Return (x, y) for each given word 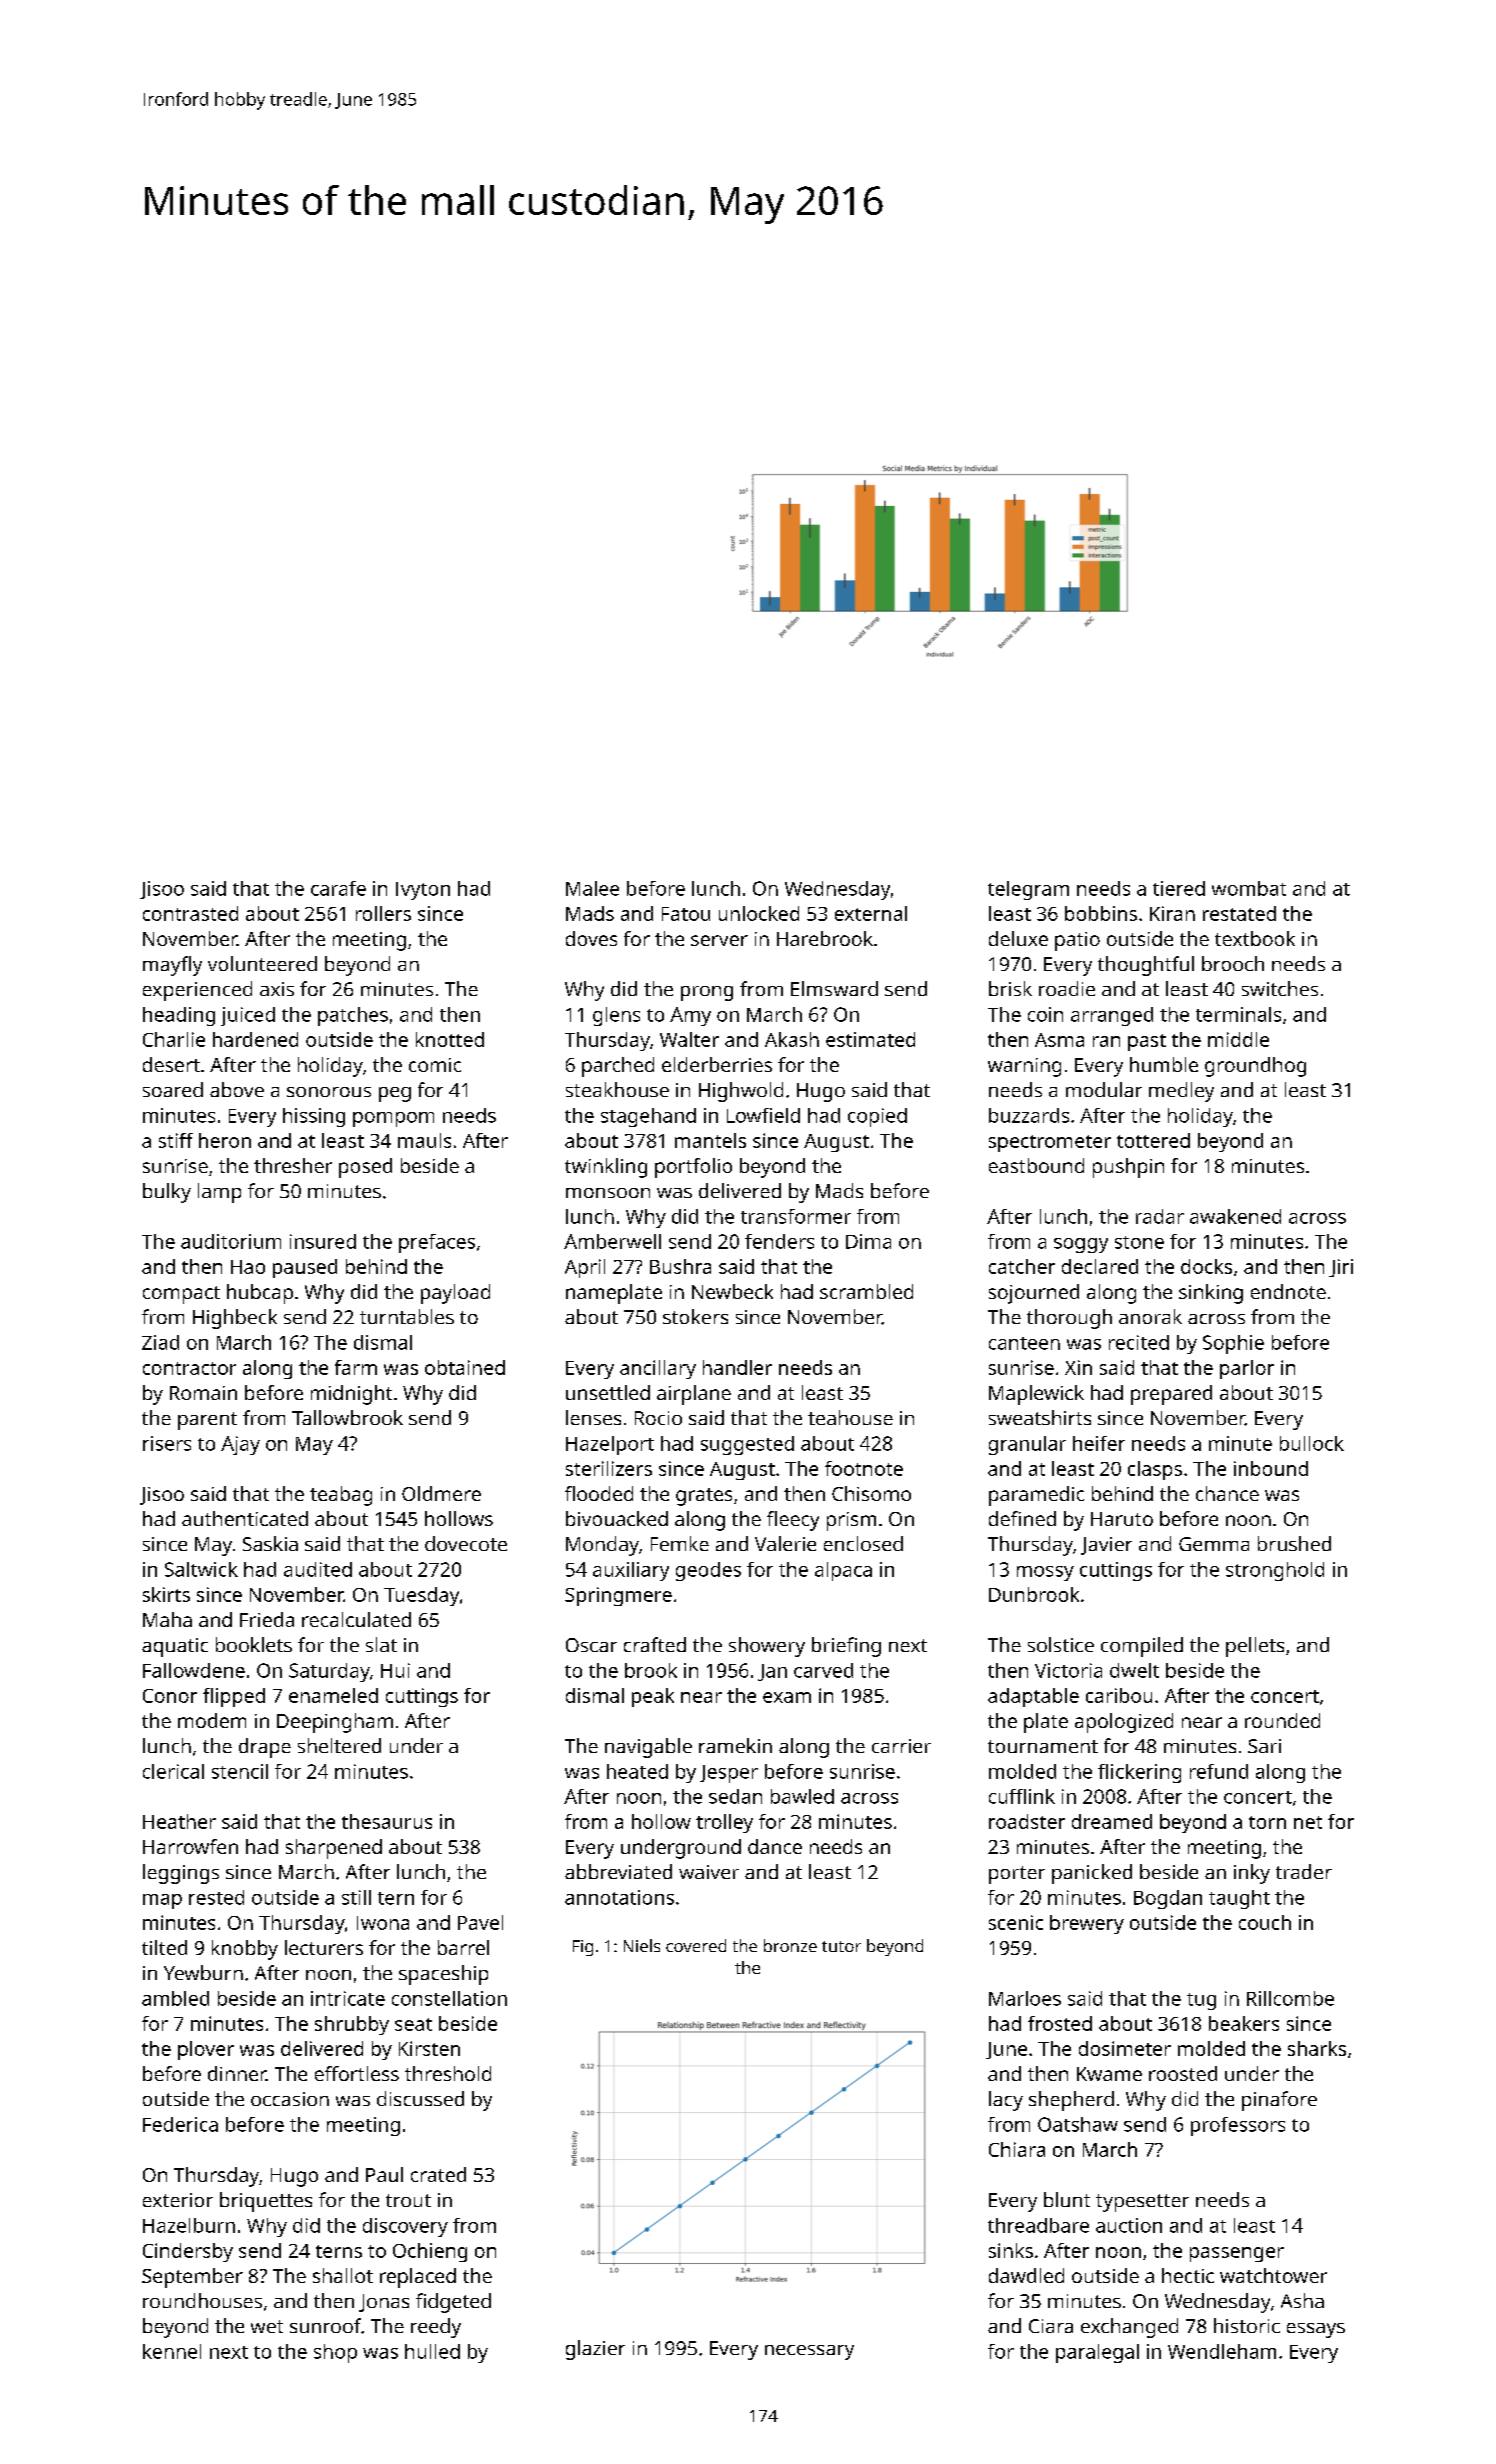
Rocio (658, 1418)
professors (1238, 2126)
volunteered (262, 963)
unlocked (759, 913)
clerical (173, 1771)
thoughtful (1146, 966)
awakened (1235, 1216)
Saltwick (201, 1569)
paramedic (1036, 1496)
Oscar (591, 1645)
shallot (343, 2275)
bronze (790, 1945)
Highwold (741, 1092)
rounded (1282, 1720)
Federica (180, 2124)
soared (173, 1089)
